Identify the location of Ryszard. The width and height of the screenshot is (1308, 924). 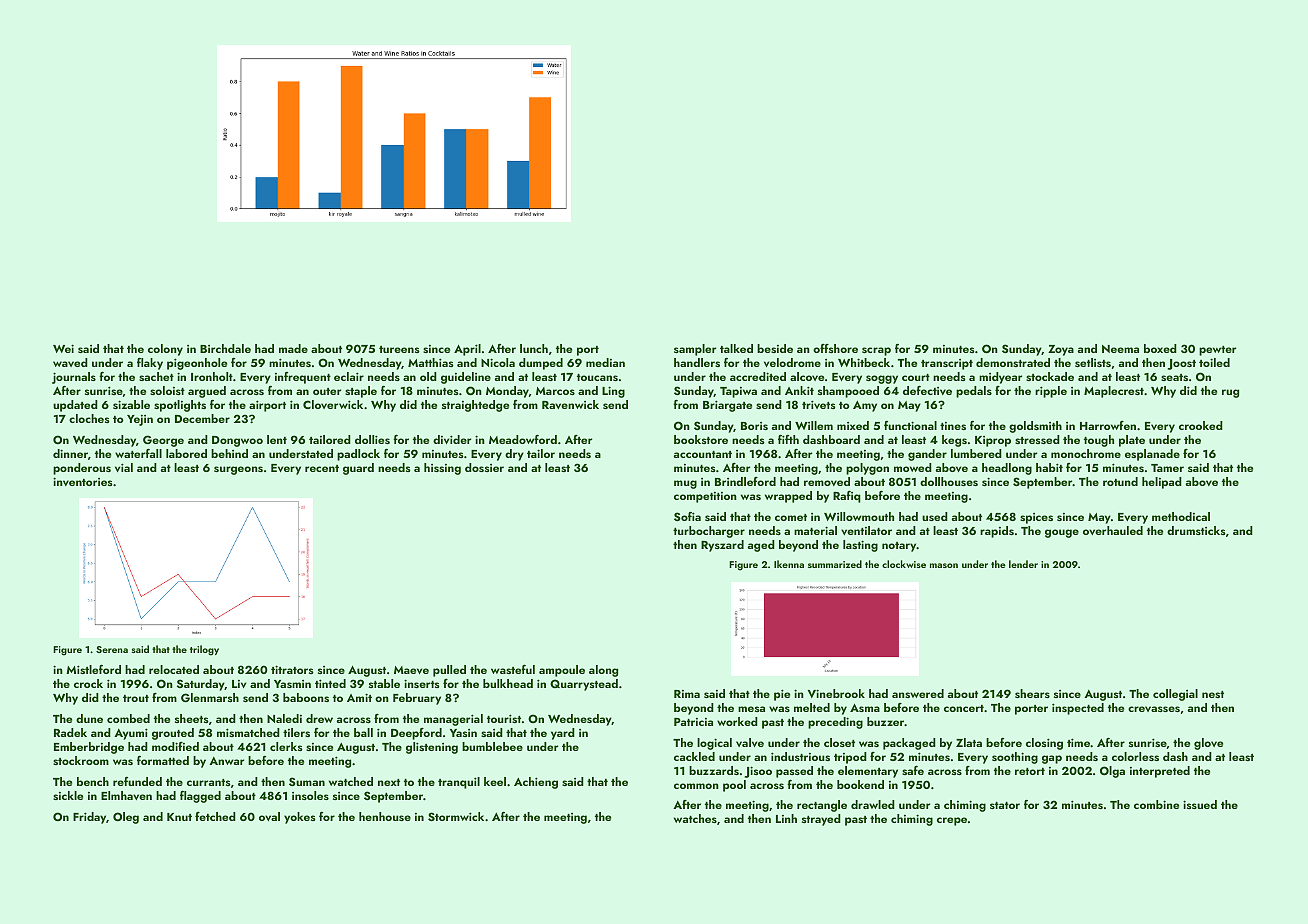
(722, 546).
